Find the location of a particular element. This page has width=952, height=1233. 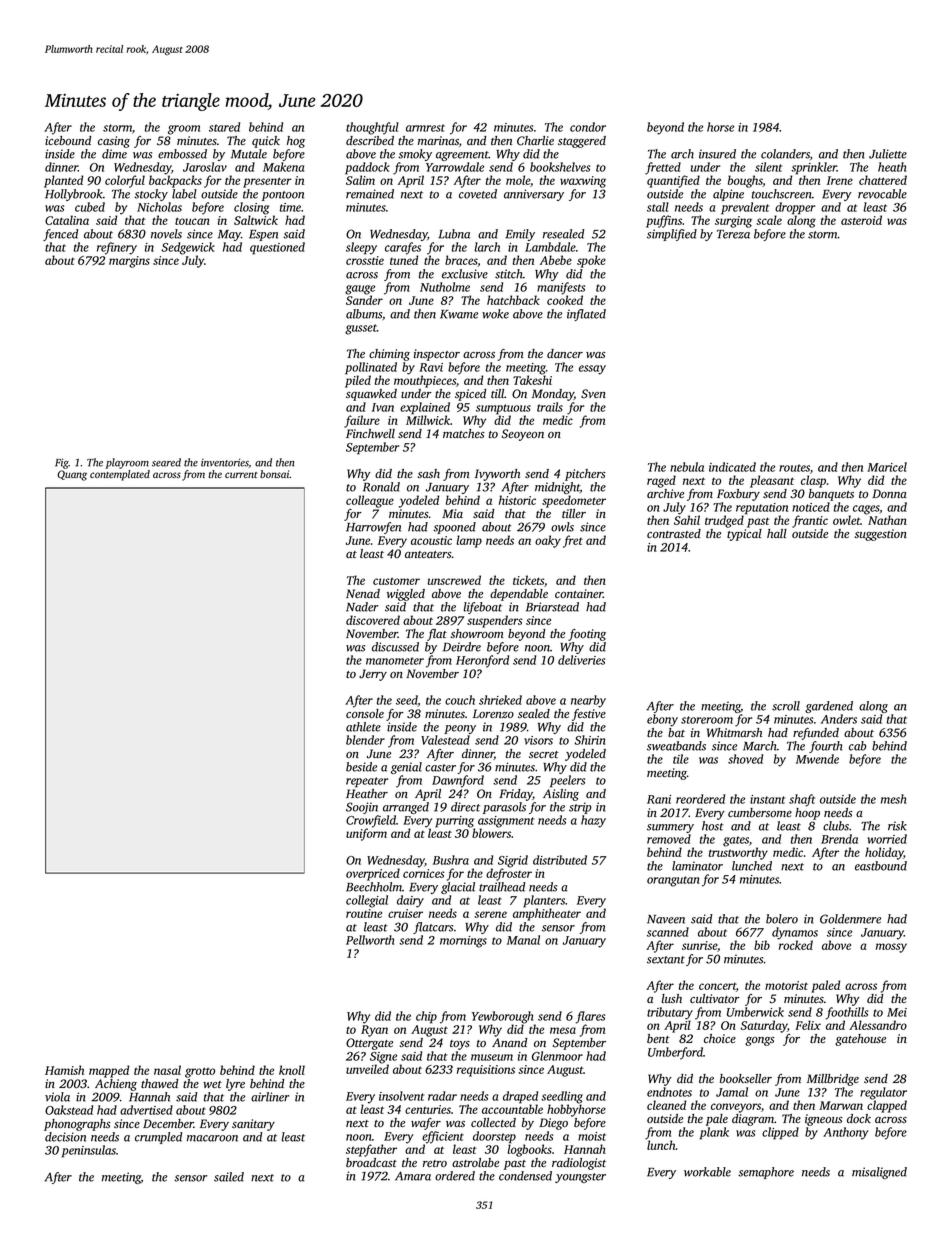

misaligned is located at coordinates (879, 1173).
